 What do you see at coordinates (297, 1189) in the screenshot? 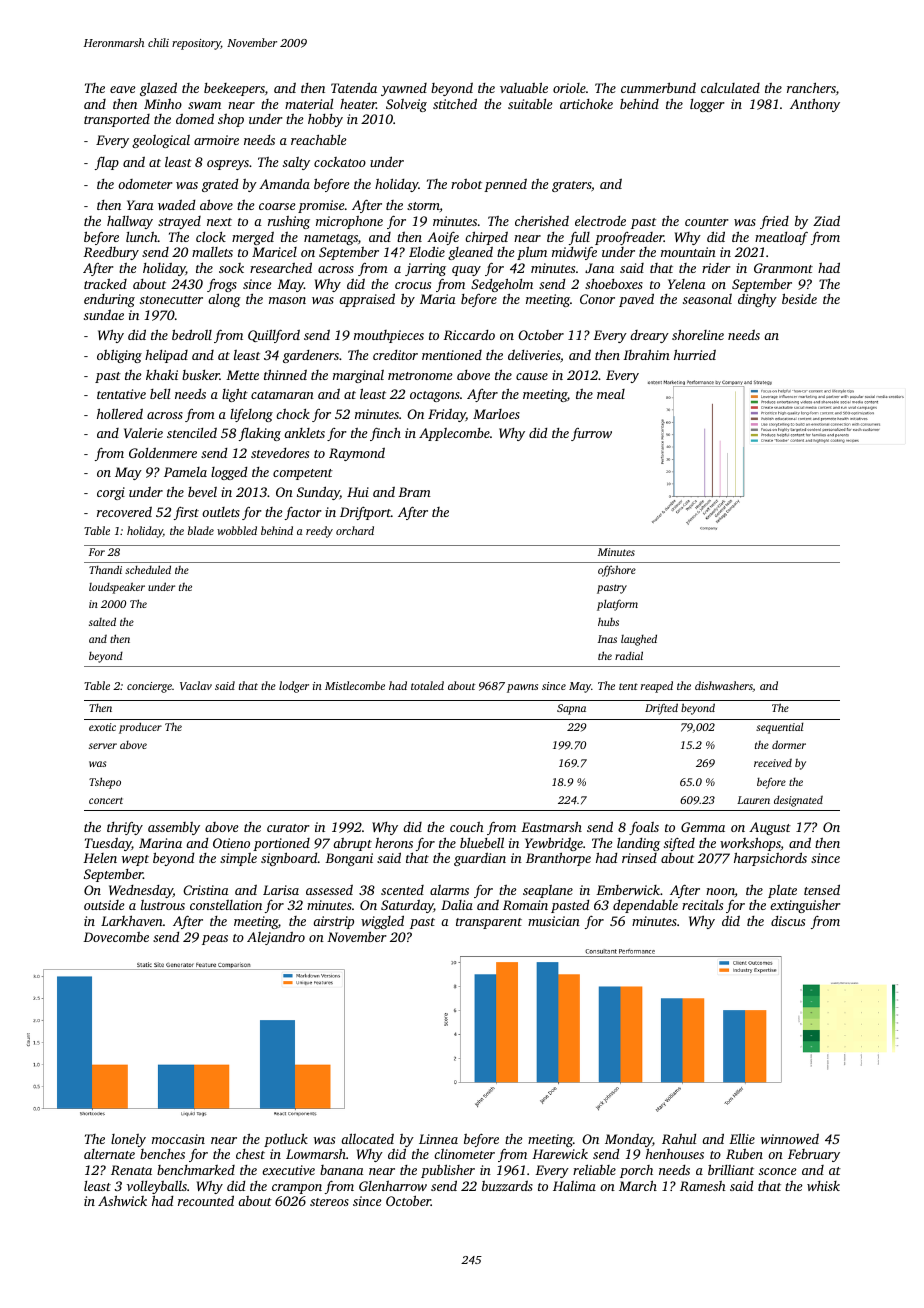
I see `crampon` at bounding box center [297, 1189].
